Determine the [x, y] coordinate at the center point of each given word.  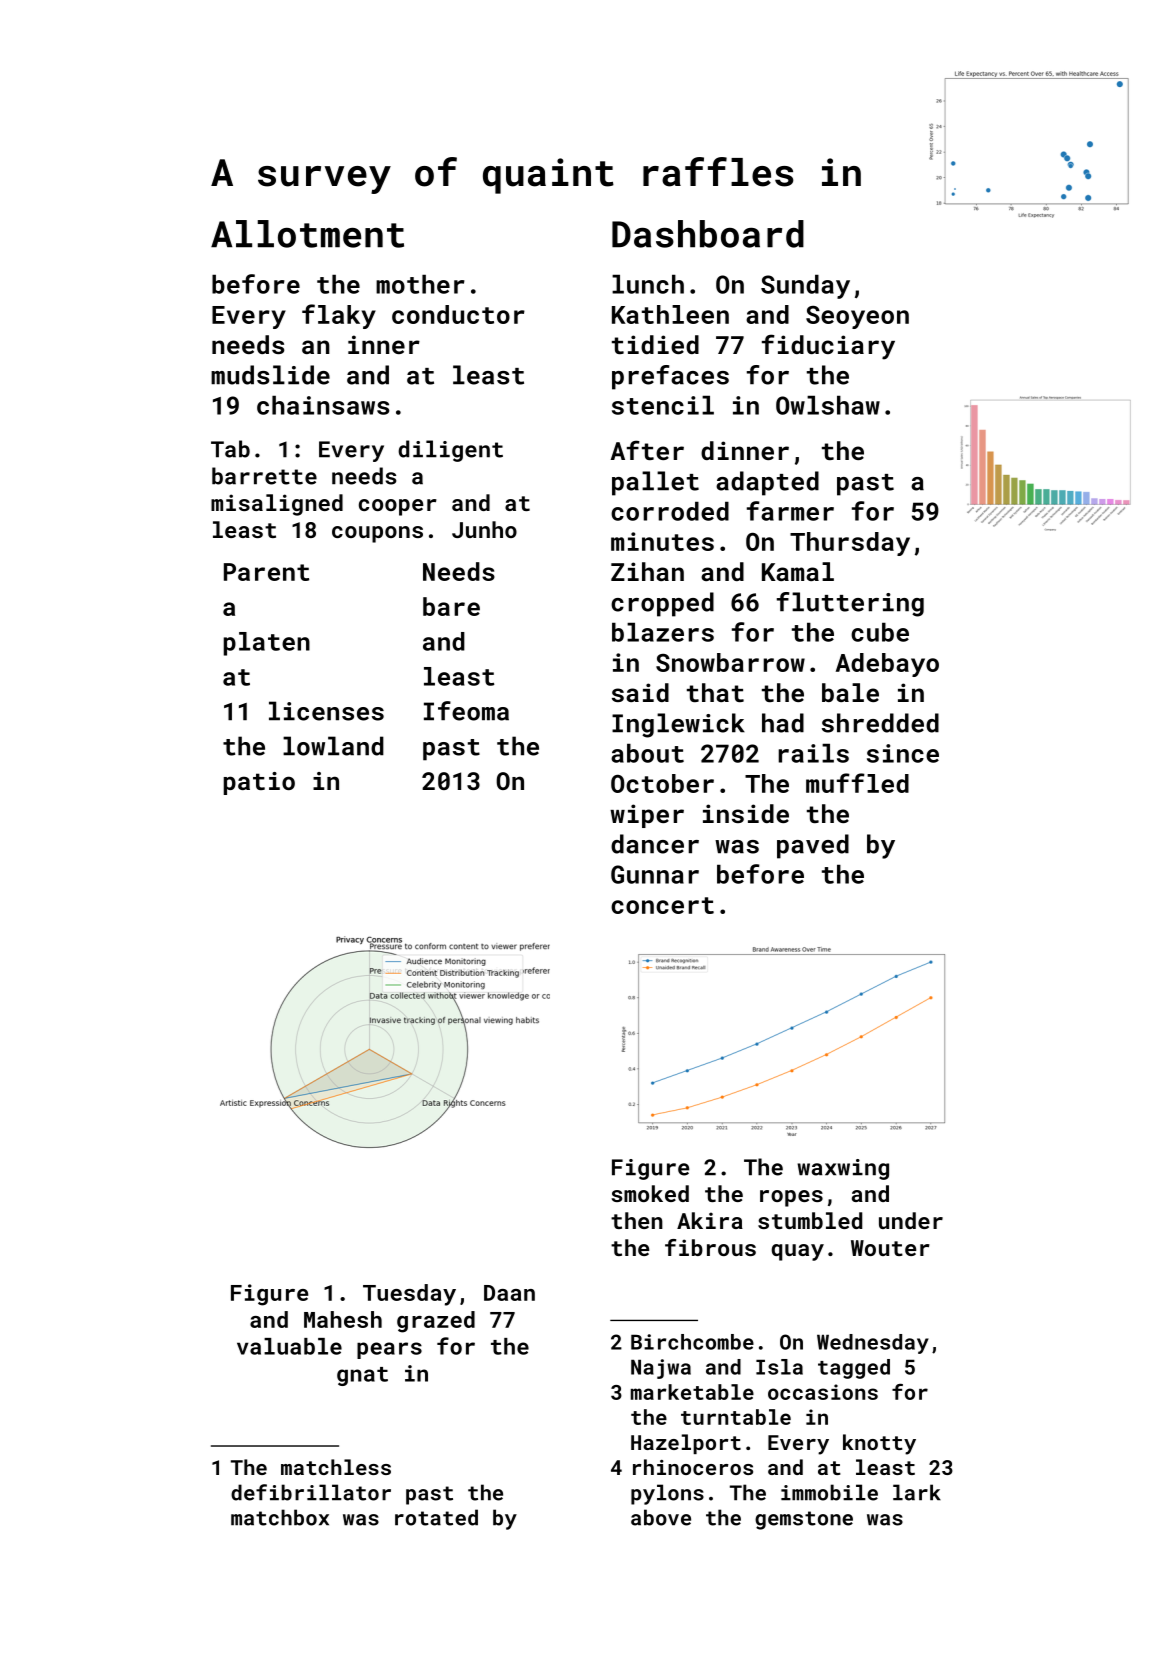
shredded [880, 723]
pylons [667, 1494]
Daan [509, 1293]
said [640, 692]
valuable [289, 1346]
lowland [333, 746]
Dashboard [708, 234]
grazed [436, 1322]
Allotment [307, 234]
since [903, 753]
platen [267, 644]
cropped [662, 604]
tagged [854, 1369]
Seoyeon [857, 317]
